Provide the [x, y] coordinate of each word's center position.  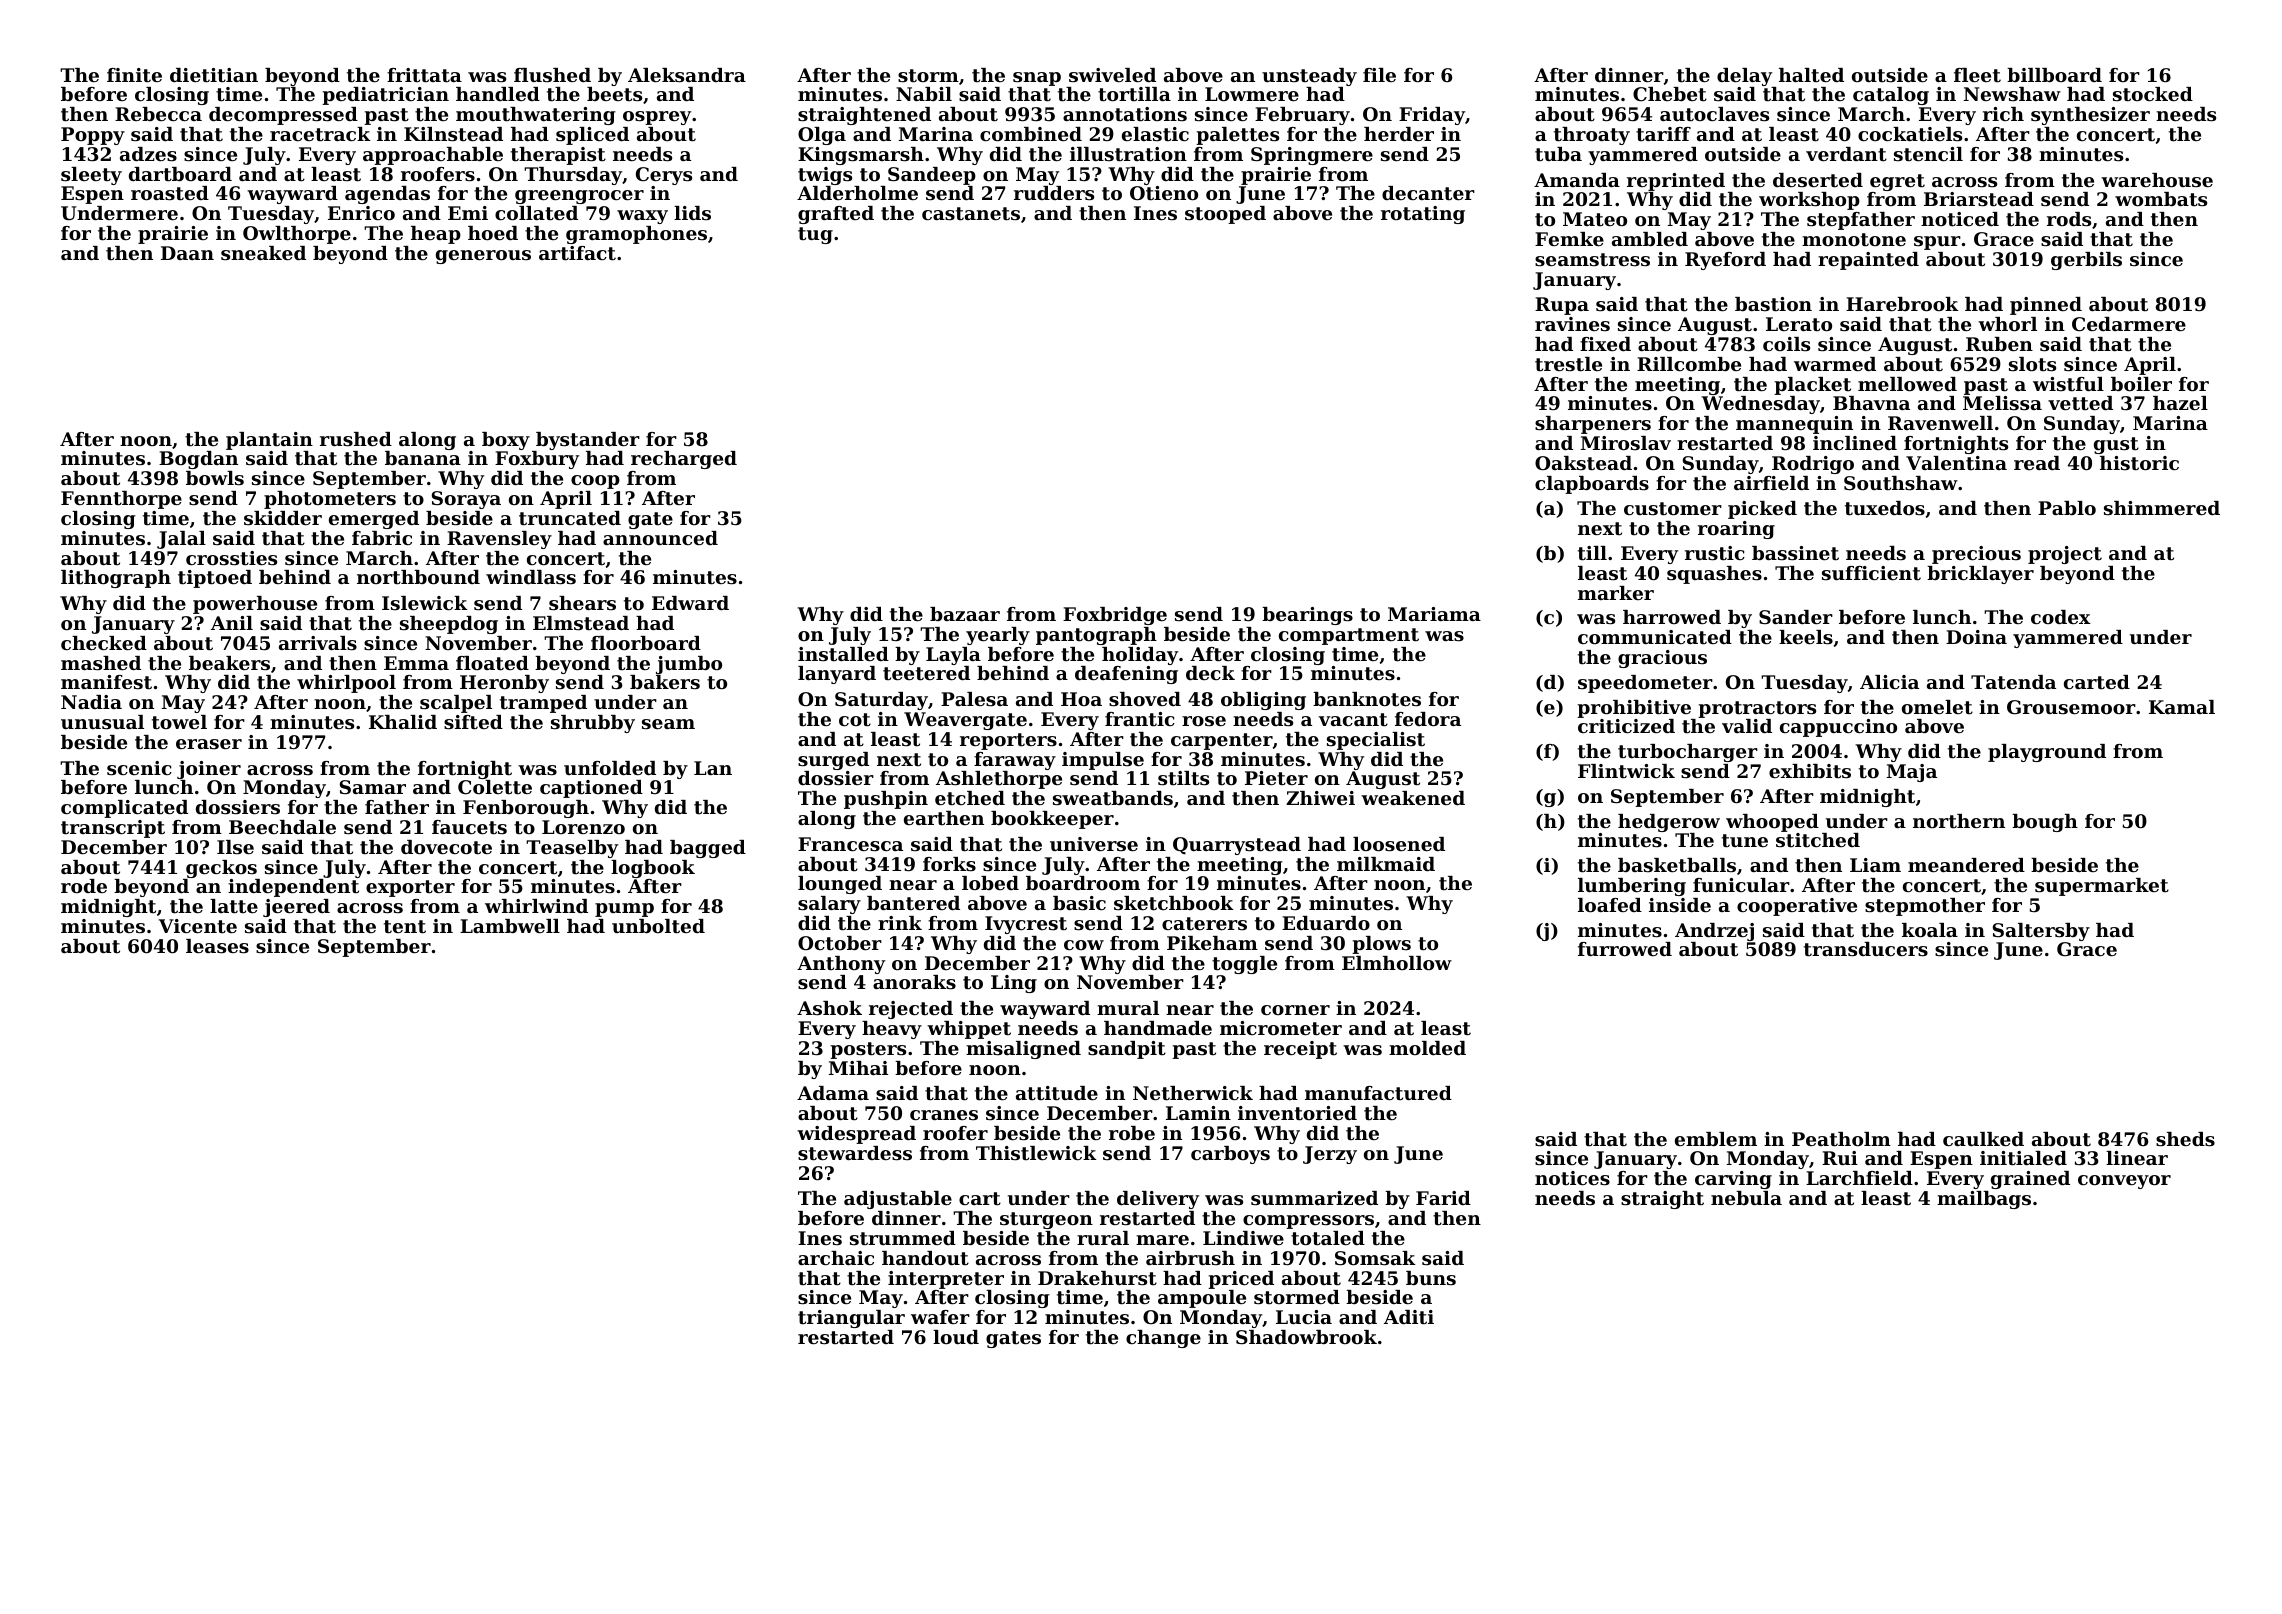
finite [134, 75]
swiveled [1112, 75]
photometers [330, 500]
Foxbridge [1115, 616]
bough [2045, 823]
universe [1094, 844]
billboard [2054, 75]
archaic [836, 1258]
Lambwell [510, 926]
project [2065, 555]
